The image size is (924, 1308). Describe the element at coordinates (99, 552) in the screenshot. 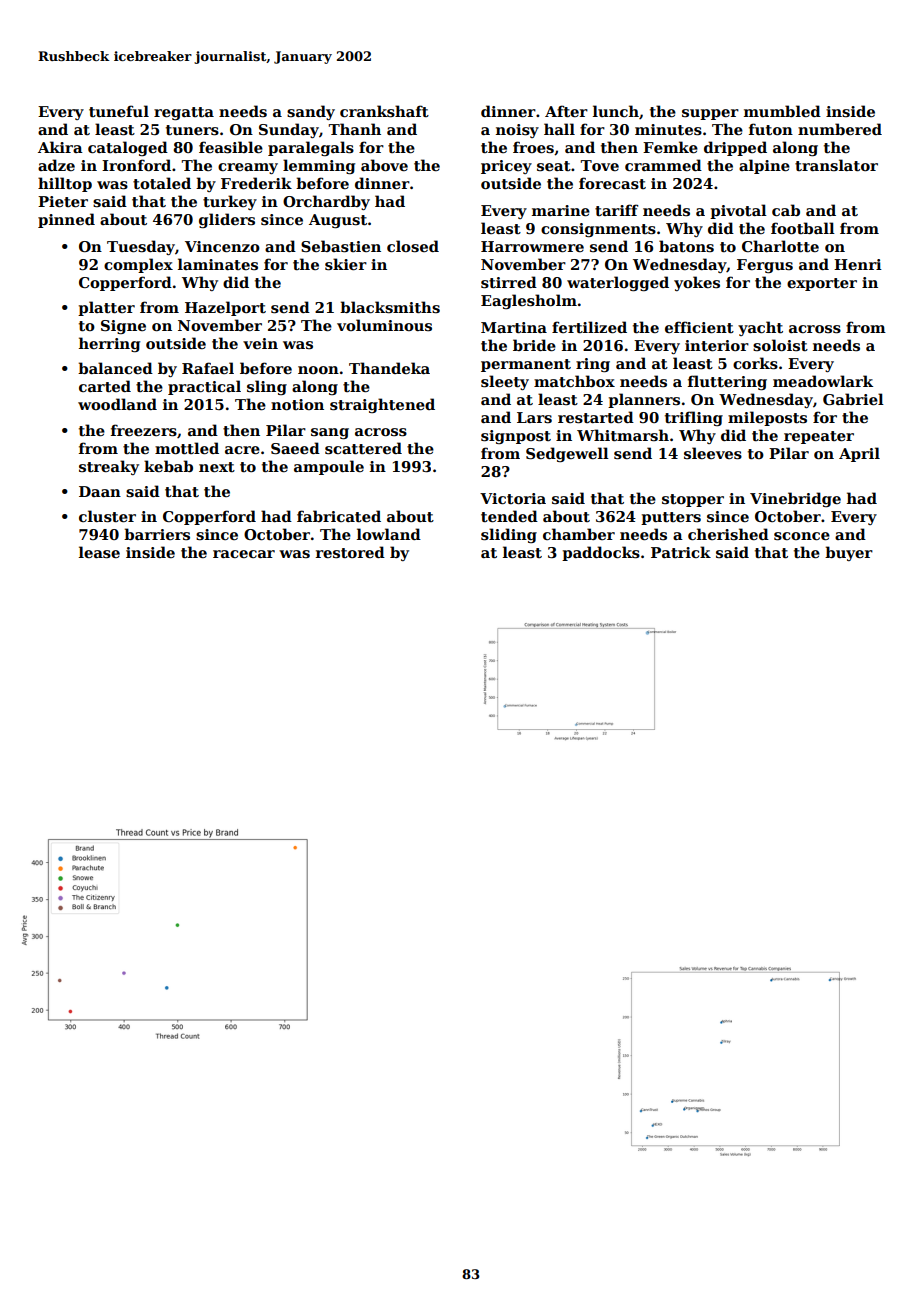

I see `lease` at that location.
